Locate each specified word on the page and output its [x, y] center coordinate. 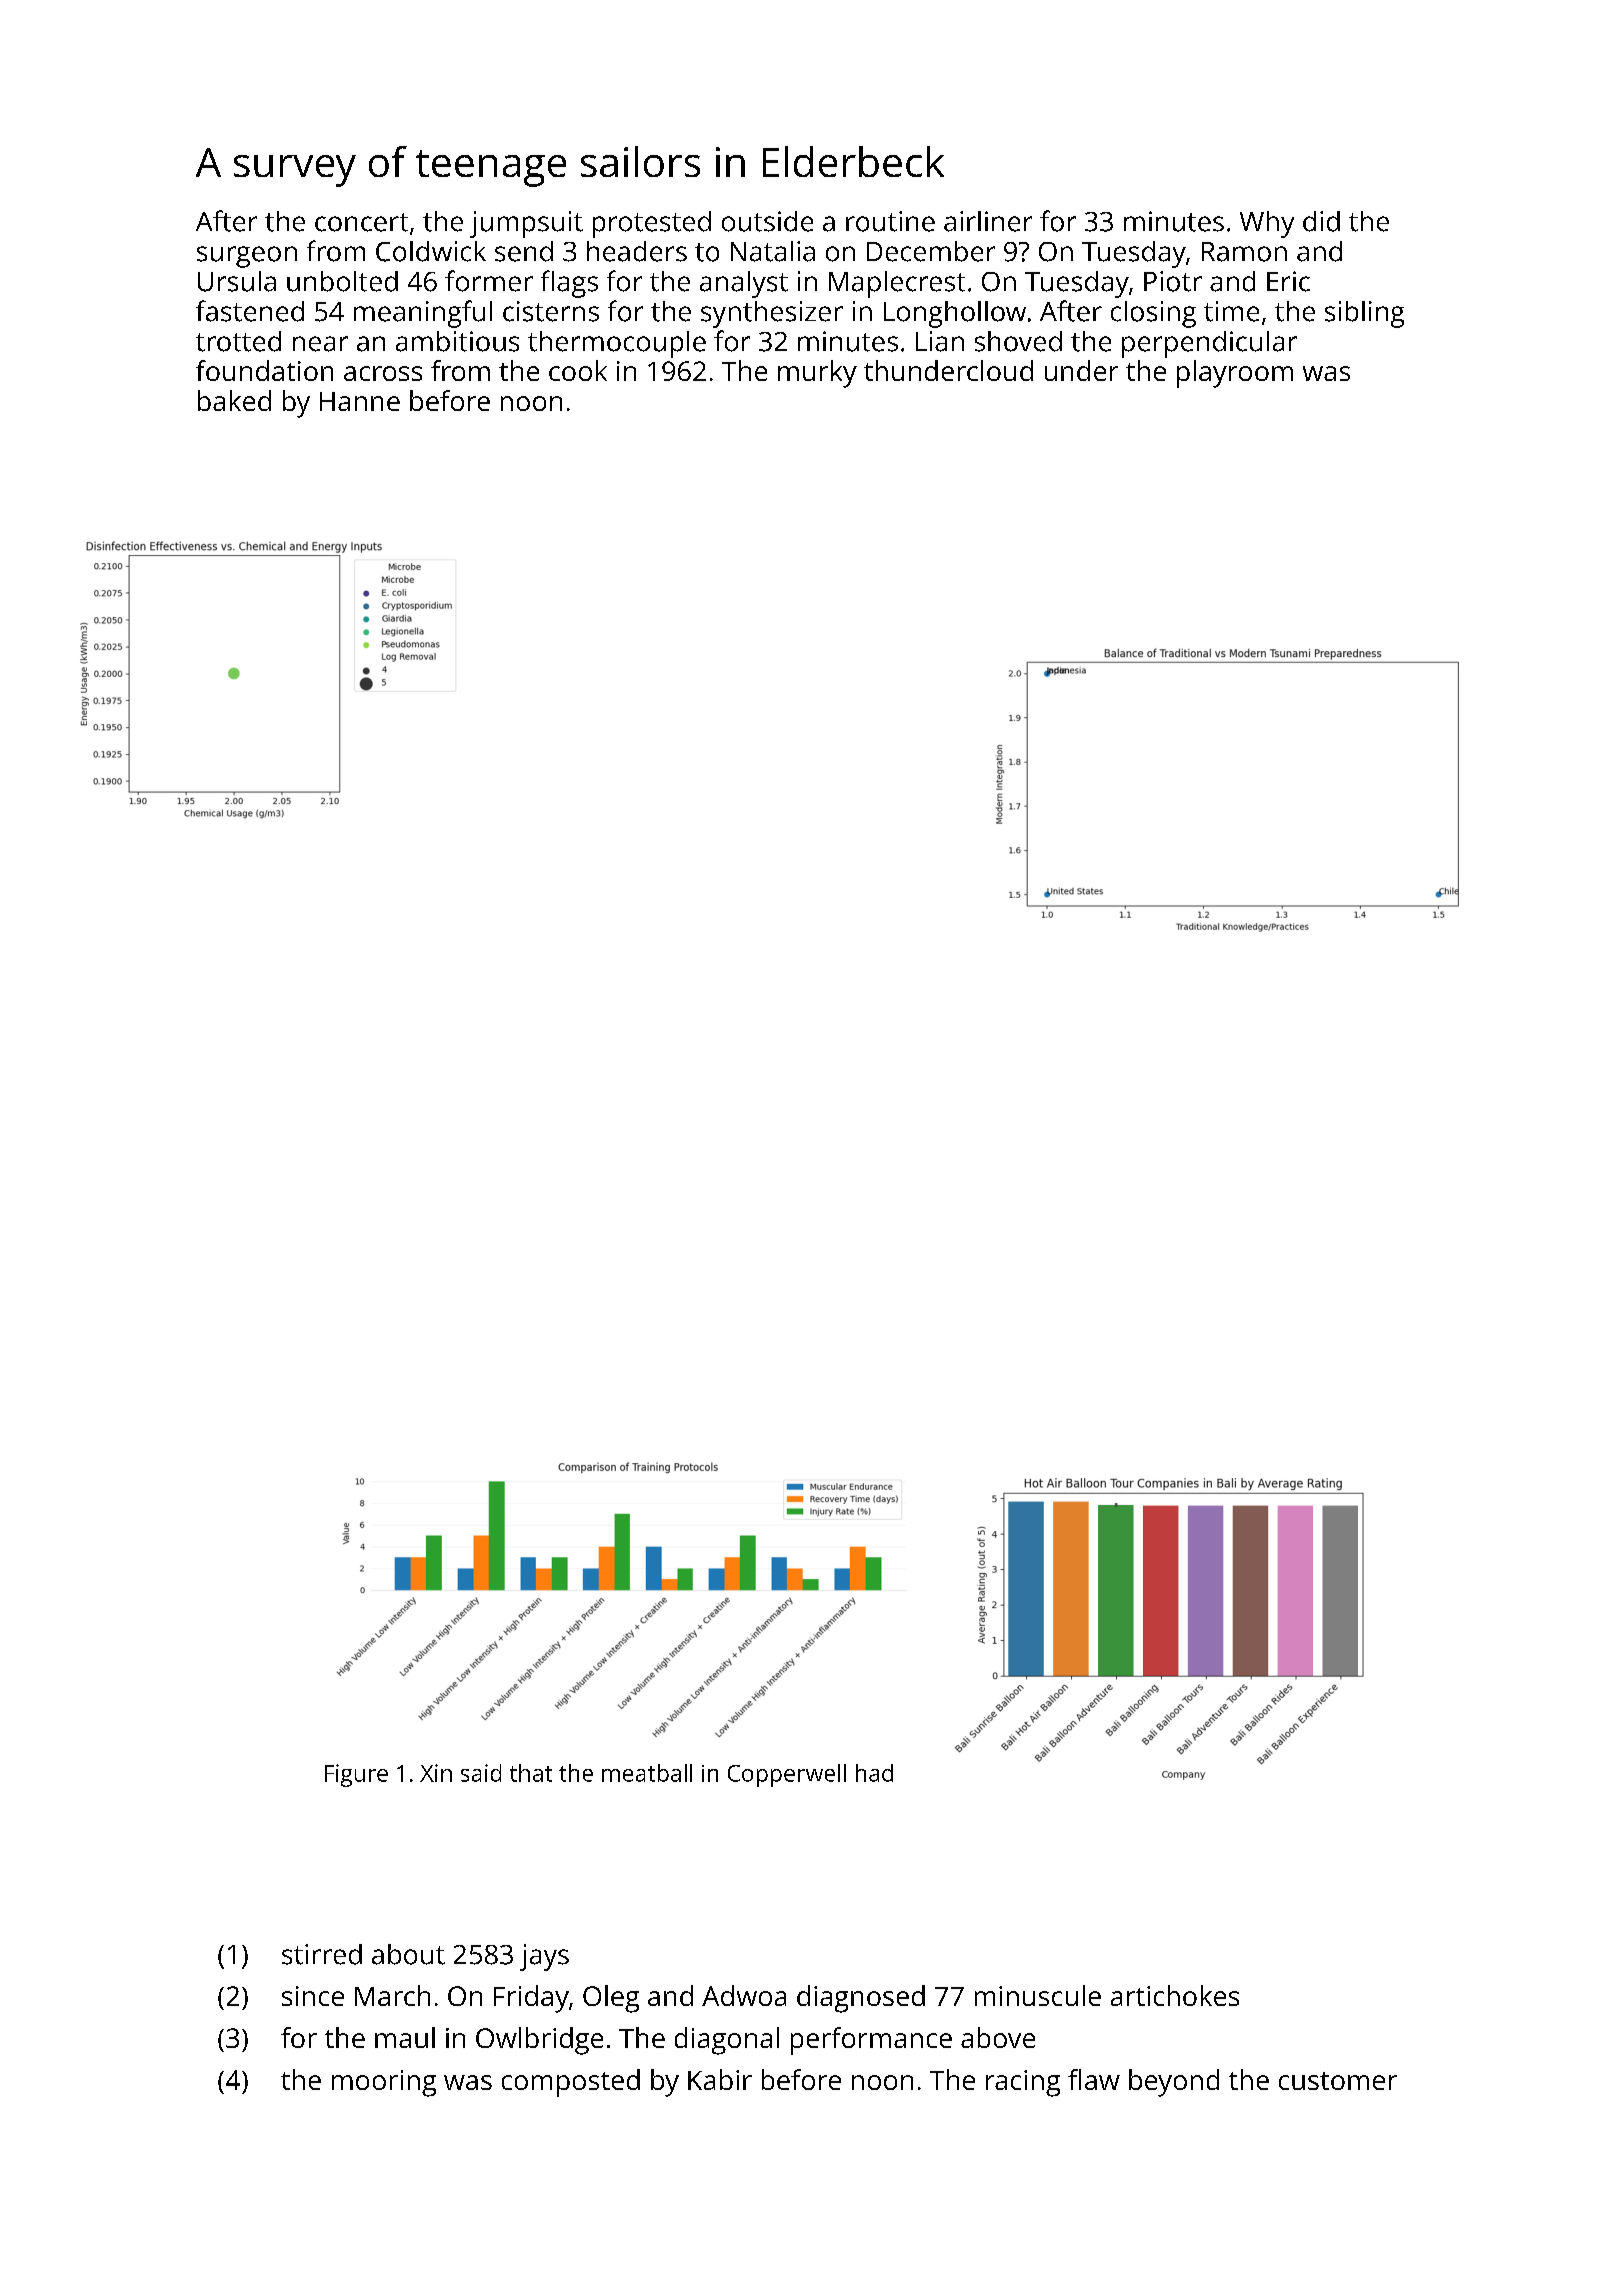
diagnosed [861, 1999]
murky [817, 374]
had [874, 1773]
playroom [1235, 374]
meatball [647, 1773]
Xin [436, 1773]
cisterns [551, 311]
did [1321, 221]
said [481, 1773]
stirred [322, 1954]
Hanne [360, 401]
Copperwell [787, 1775]
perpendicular [1209, 344]
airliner [988, 221]
